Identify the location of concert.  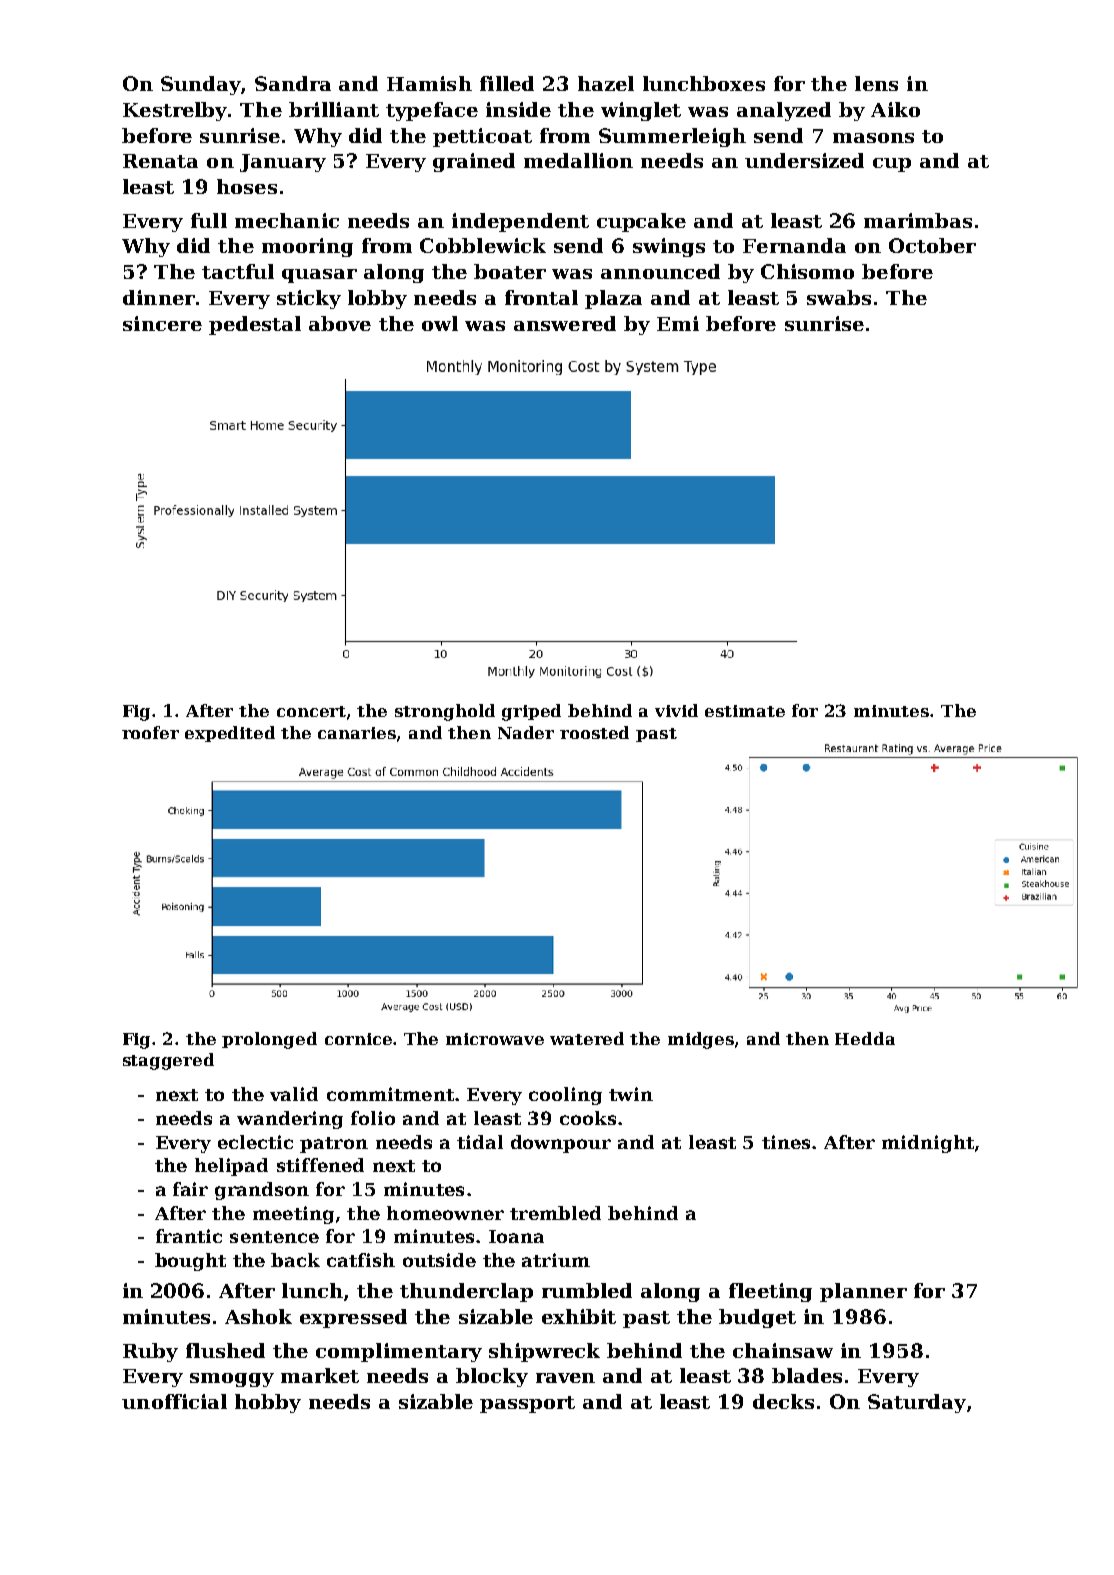
(311, 711).
